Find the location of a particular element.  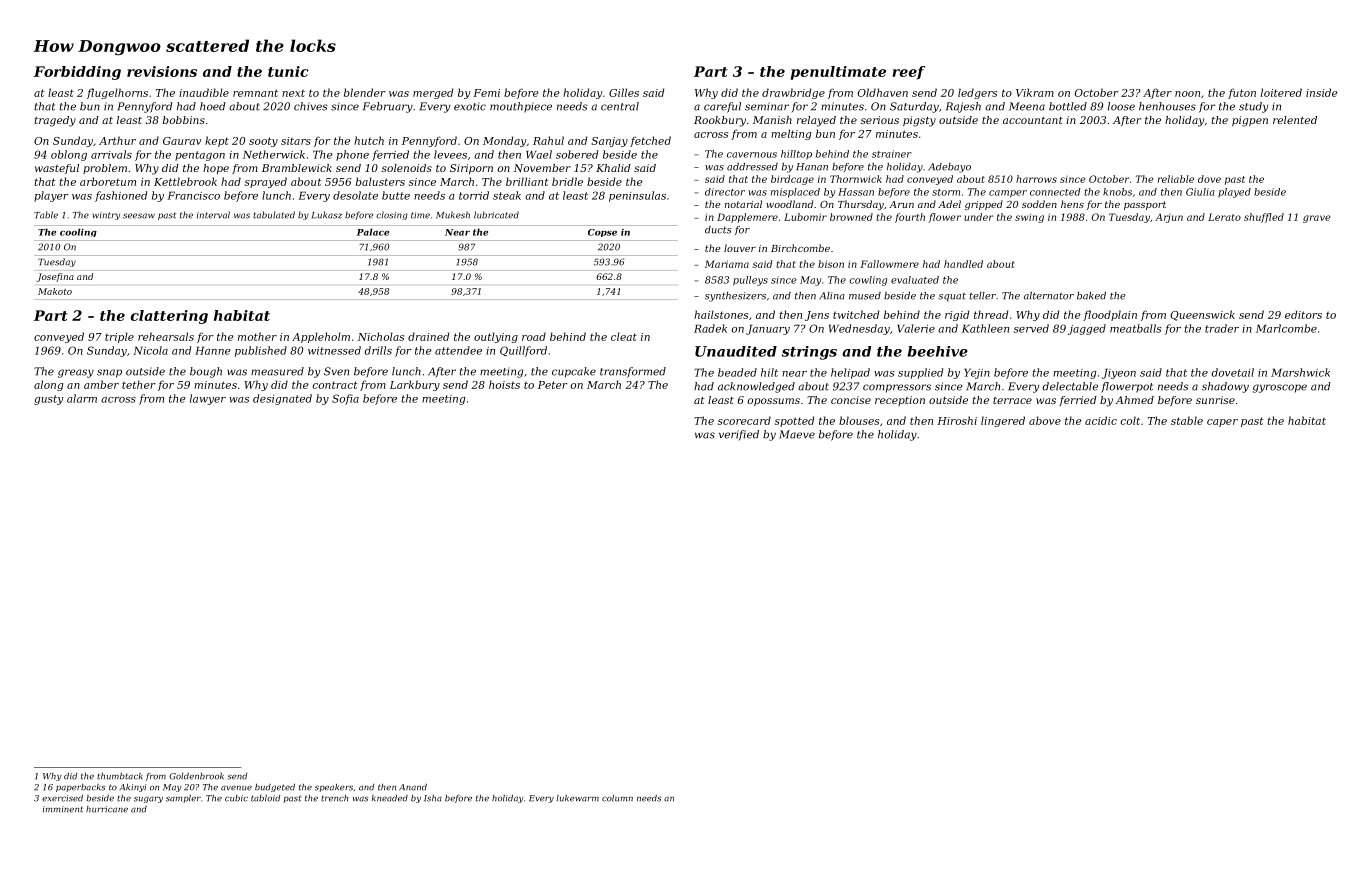

Gilles is located at coordinates (624, 92).
